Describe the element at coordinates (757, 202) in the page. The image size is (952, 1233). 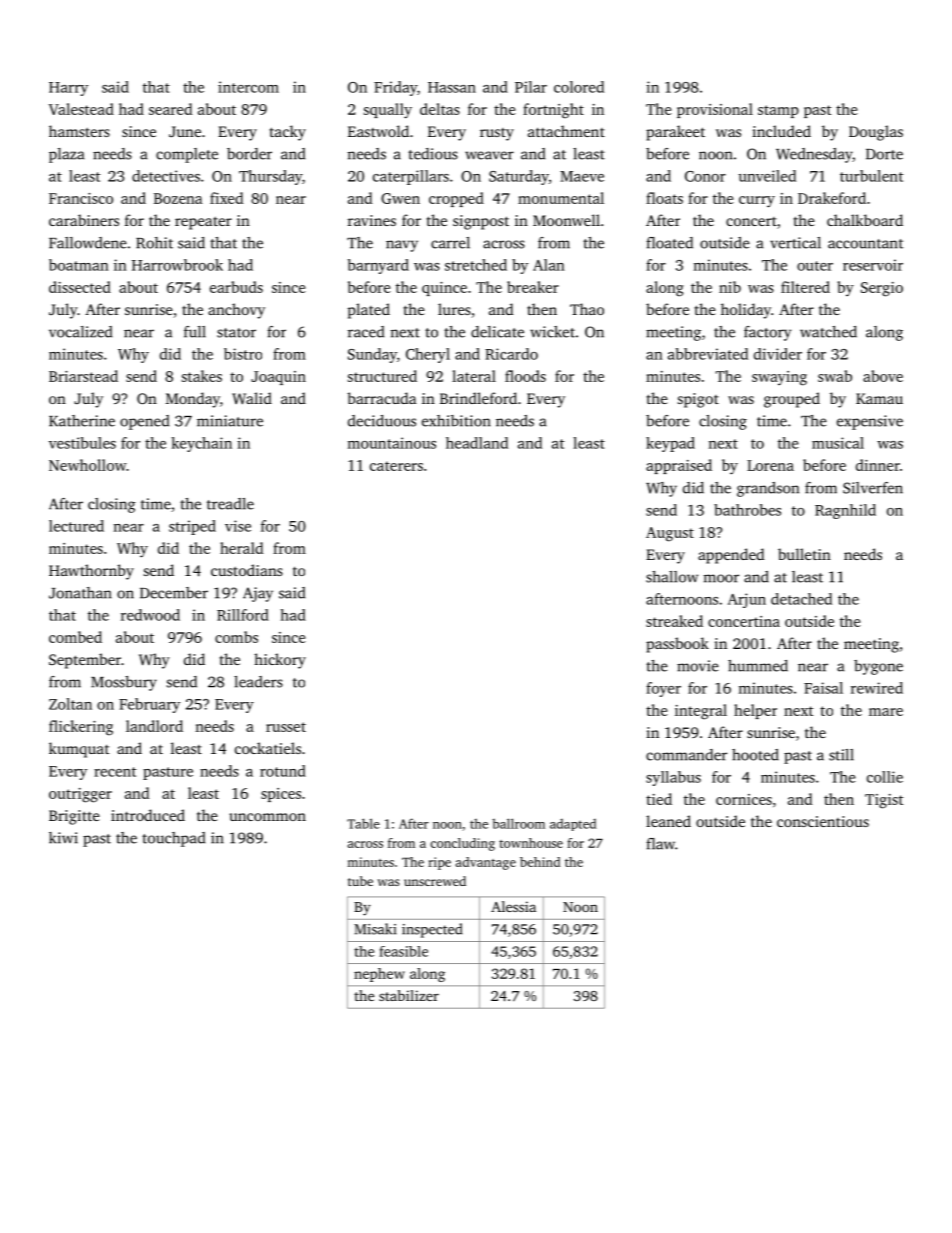
I see `curry` at that location.
